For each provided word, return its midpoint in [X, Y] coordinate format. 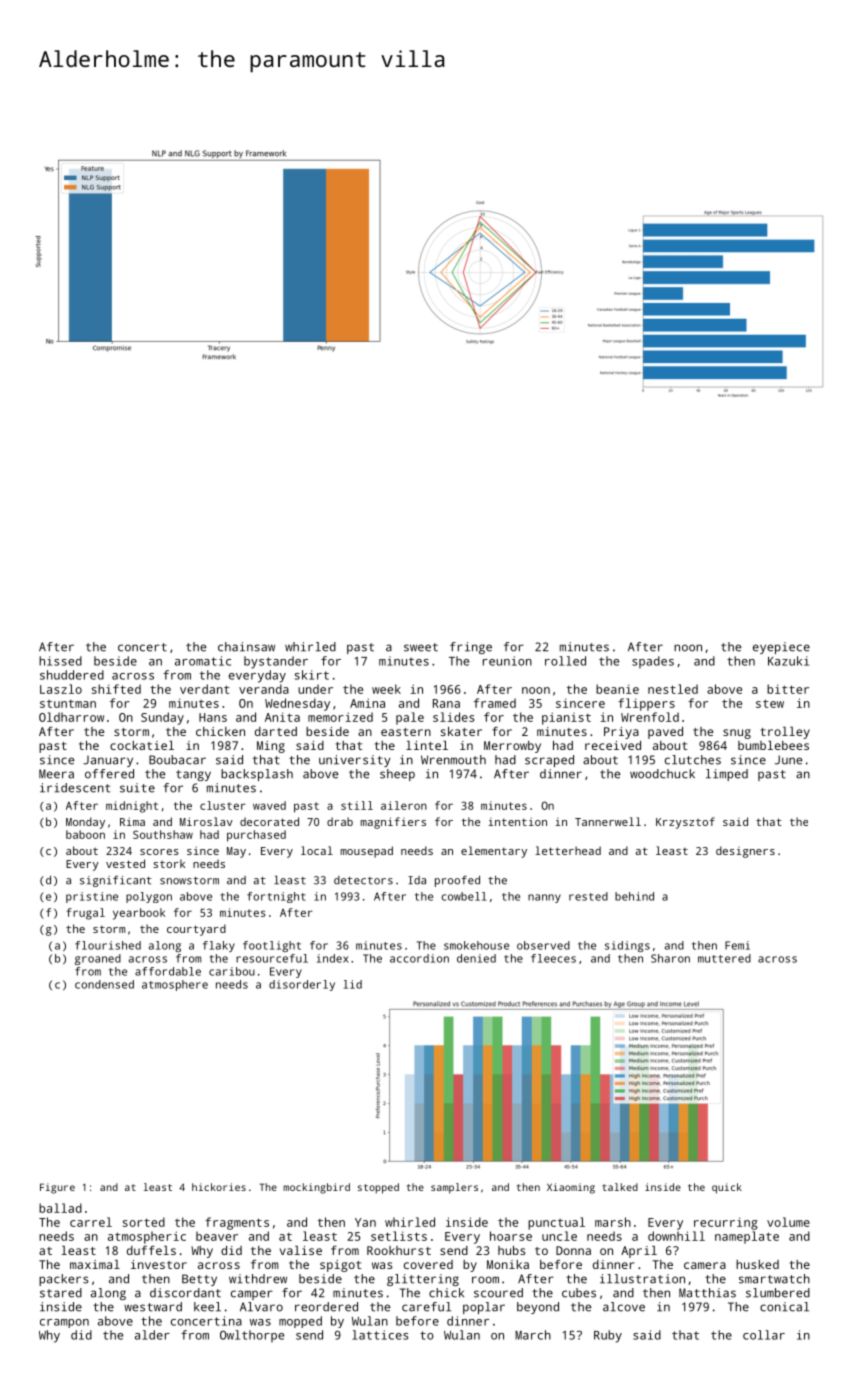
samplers [454, 1188]
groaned [98, 959]
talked [620, 1187]
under [315, 689]
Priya [621, 733]
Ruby [608, 1336]
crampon [64, 1323]
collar [764, 1335]
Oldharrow [71, 717]
